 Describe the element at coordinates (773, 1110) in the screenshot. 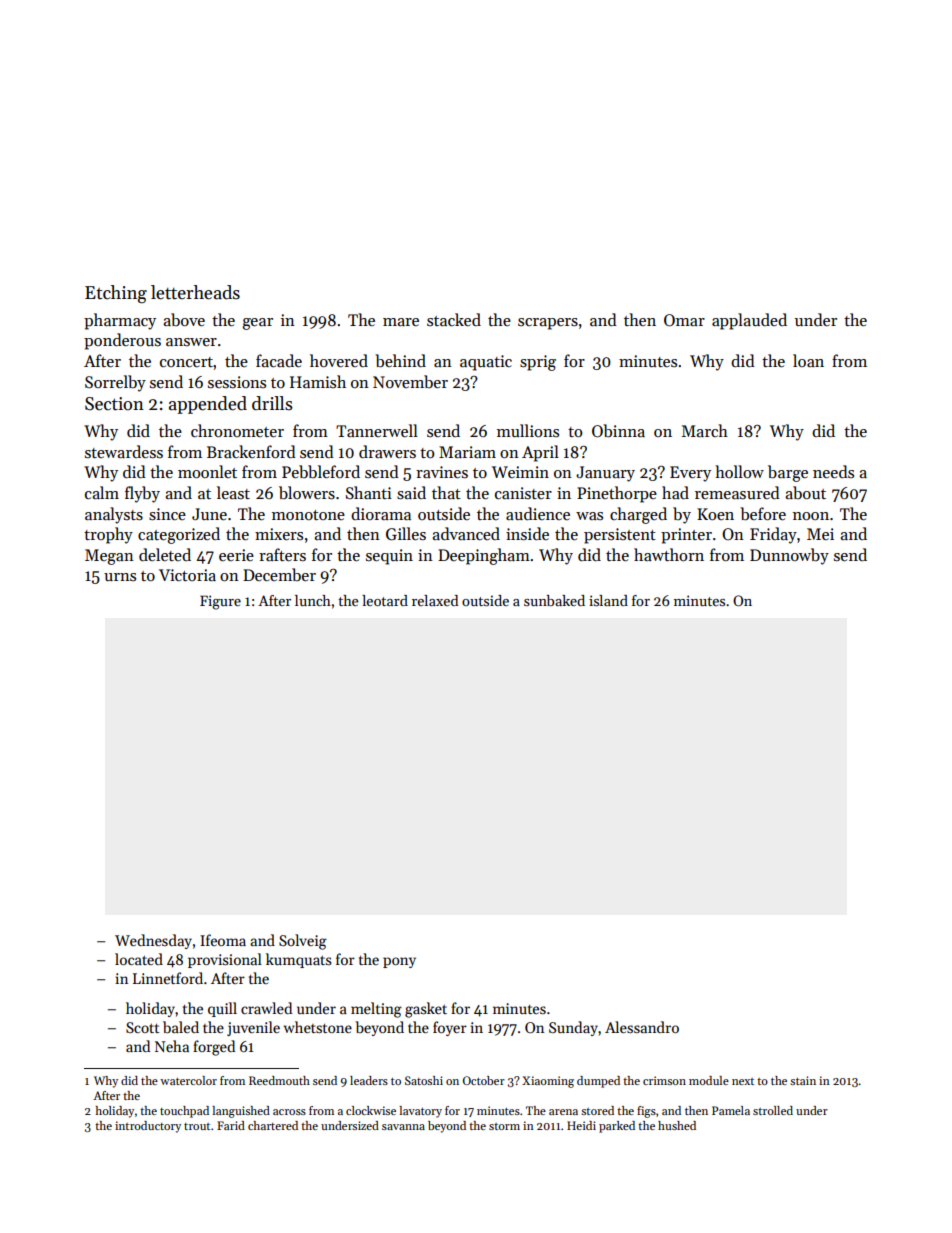

I see `strolled` at that location.
